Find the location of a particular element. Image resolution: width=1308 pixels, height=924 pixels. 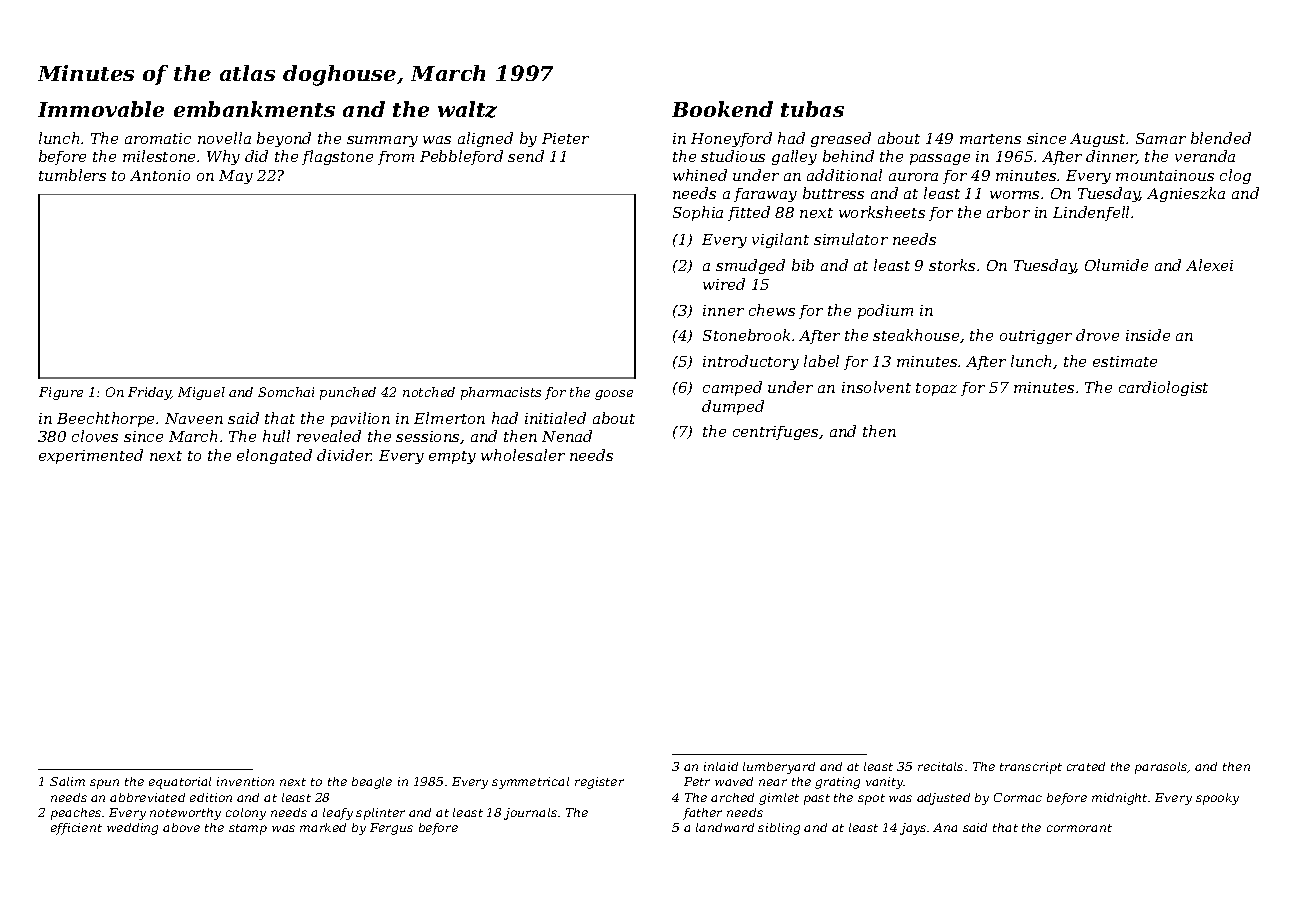

cardiologist is located at coordinates (1163, 388).
